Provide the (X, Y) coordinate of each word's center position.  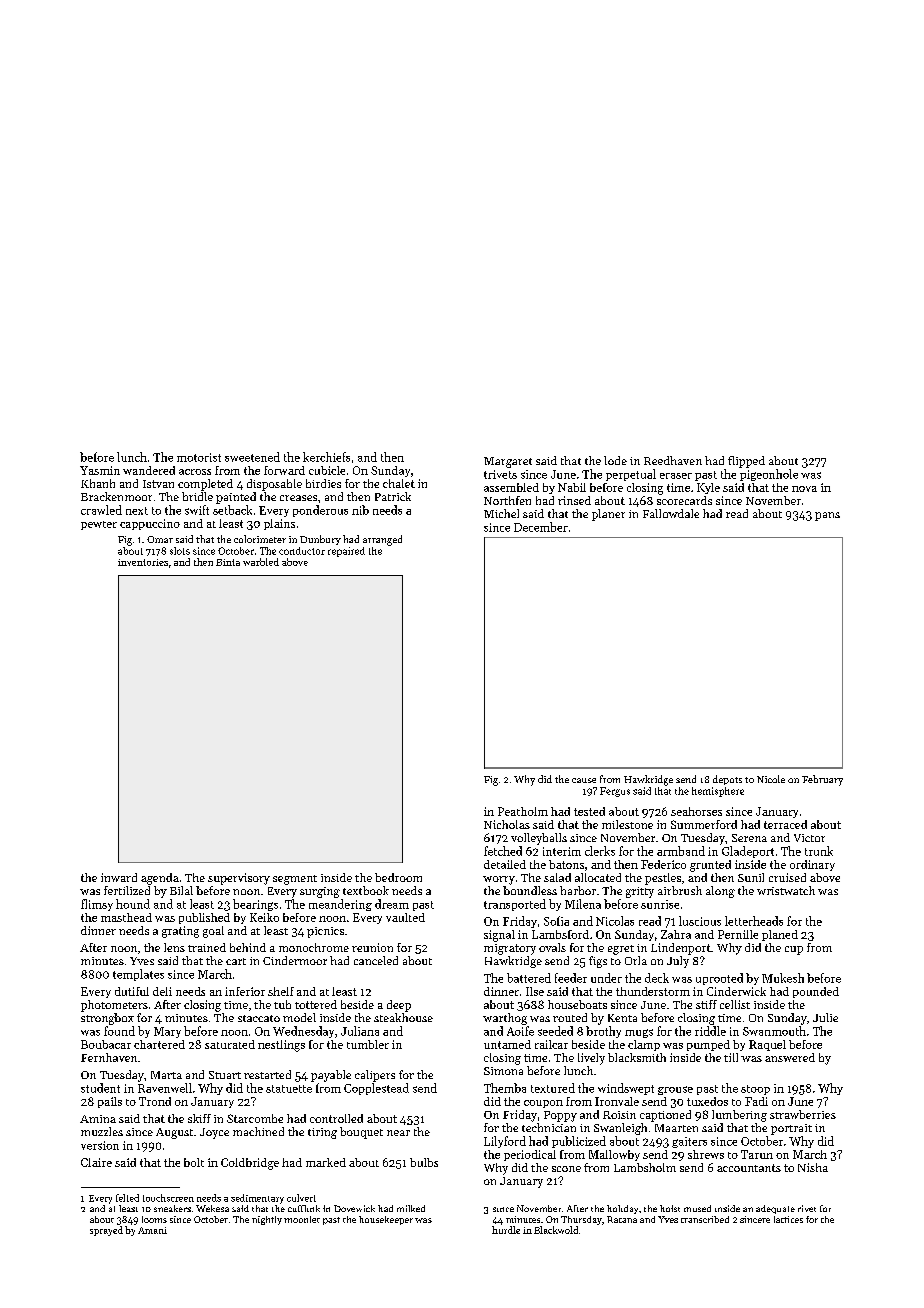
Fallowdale (671, 513)
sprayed (106, 1231)
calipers (375, 1076)
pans (827, 516)
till (731, 1057)
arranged (382, 540)
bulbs (424, 1162)
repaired (346, 552)
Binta (228, 562)
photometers (114, 1006)
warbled (261, 562)
